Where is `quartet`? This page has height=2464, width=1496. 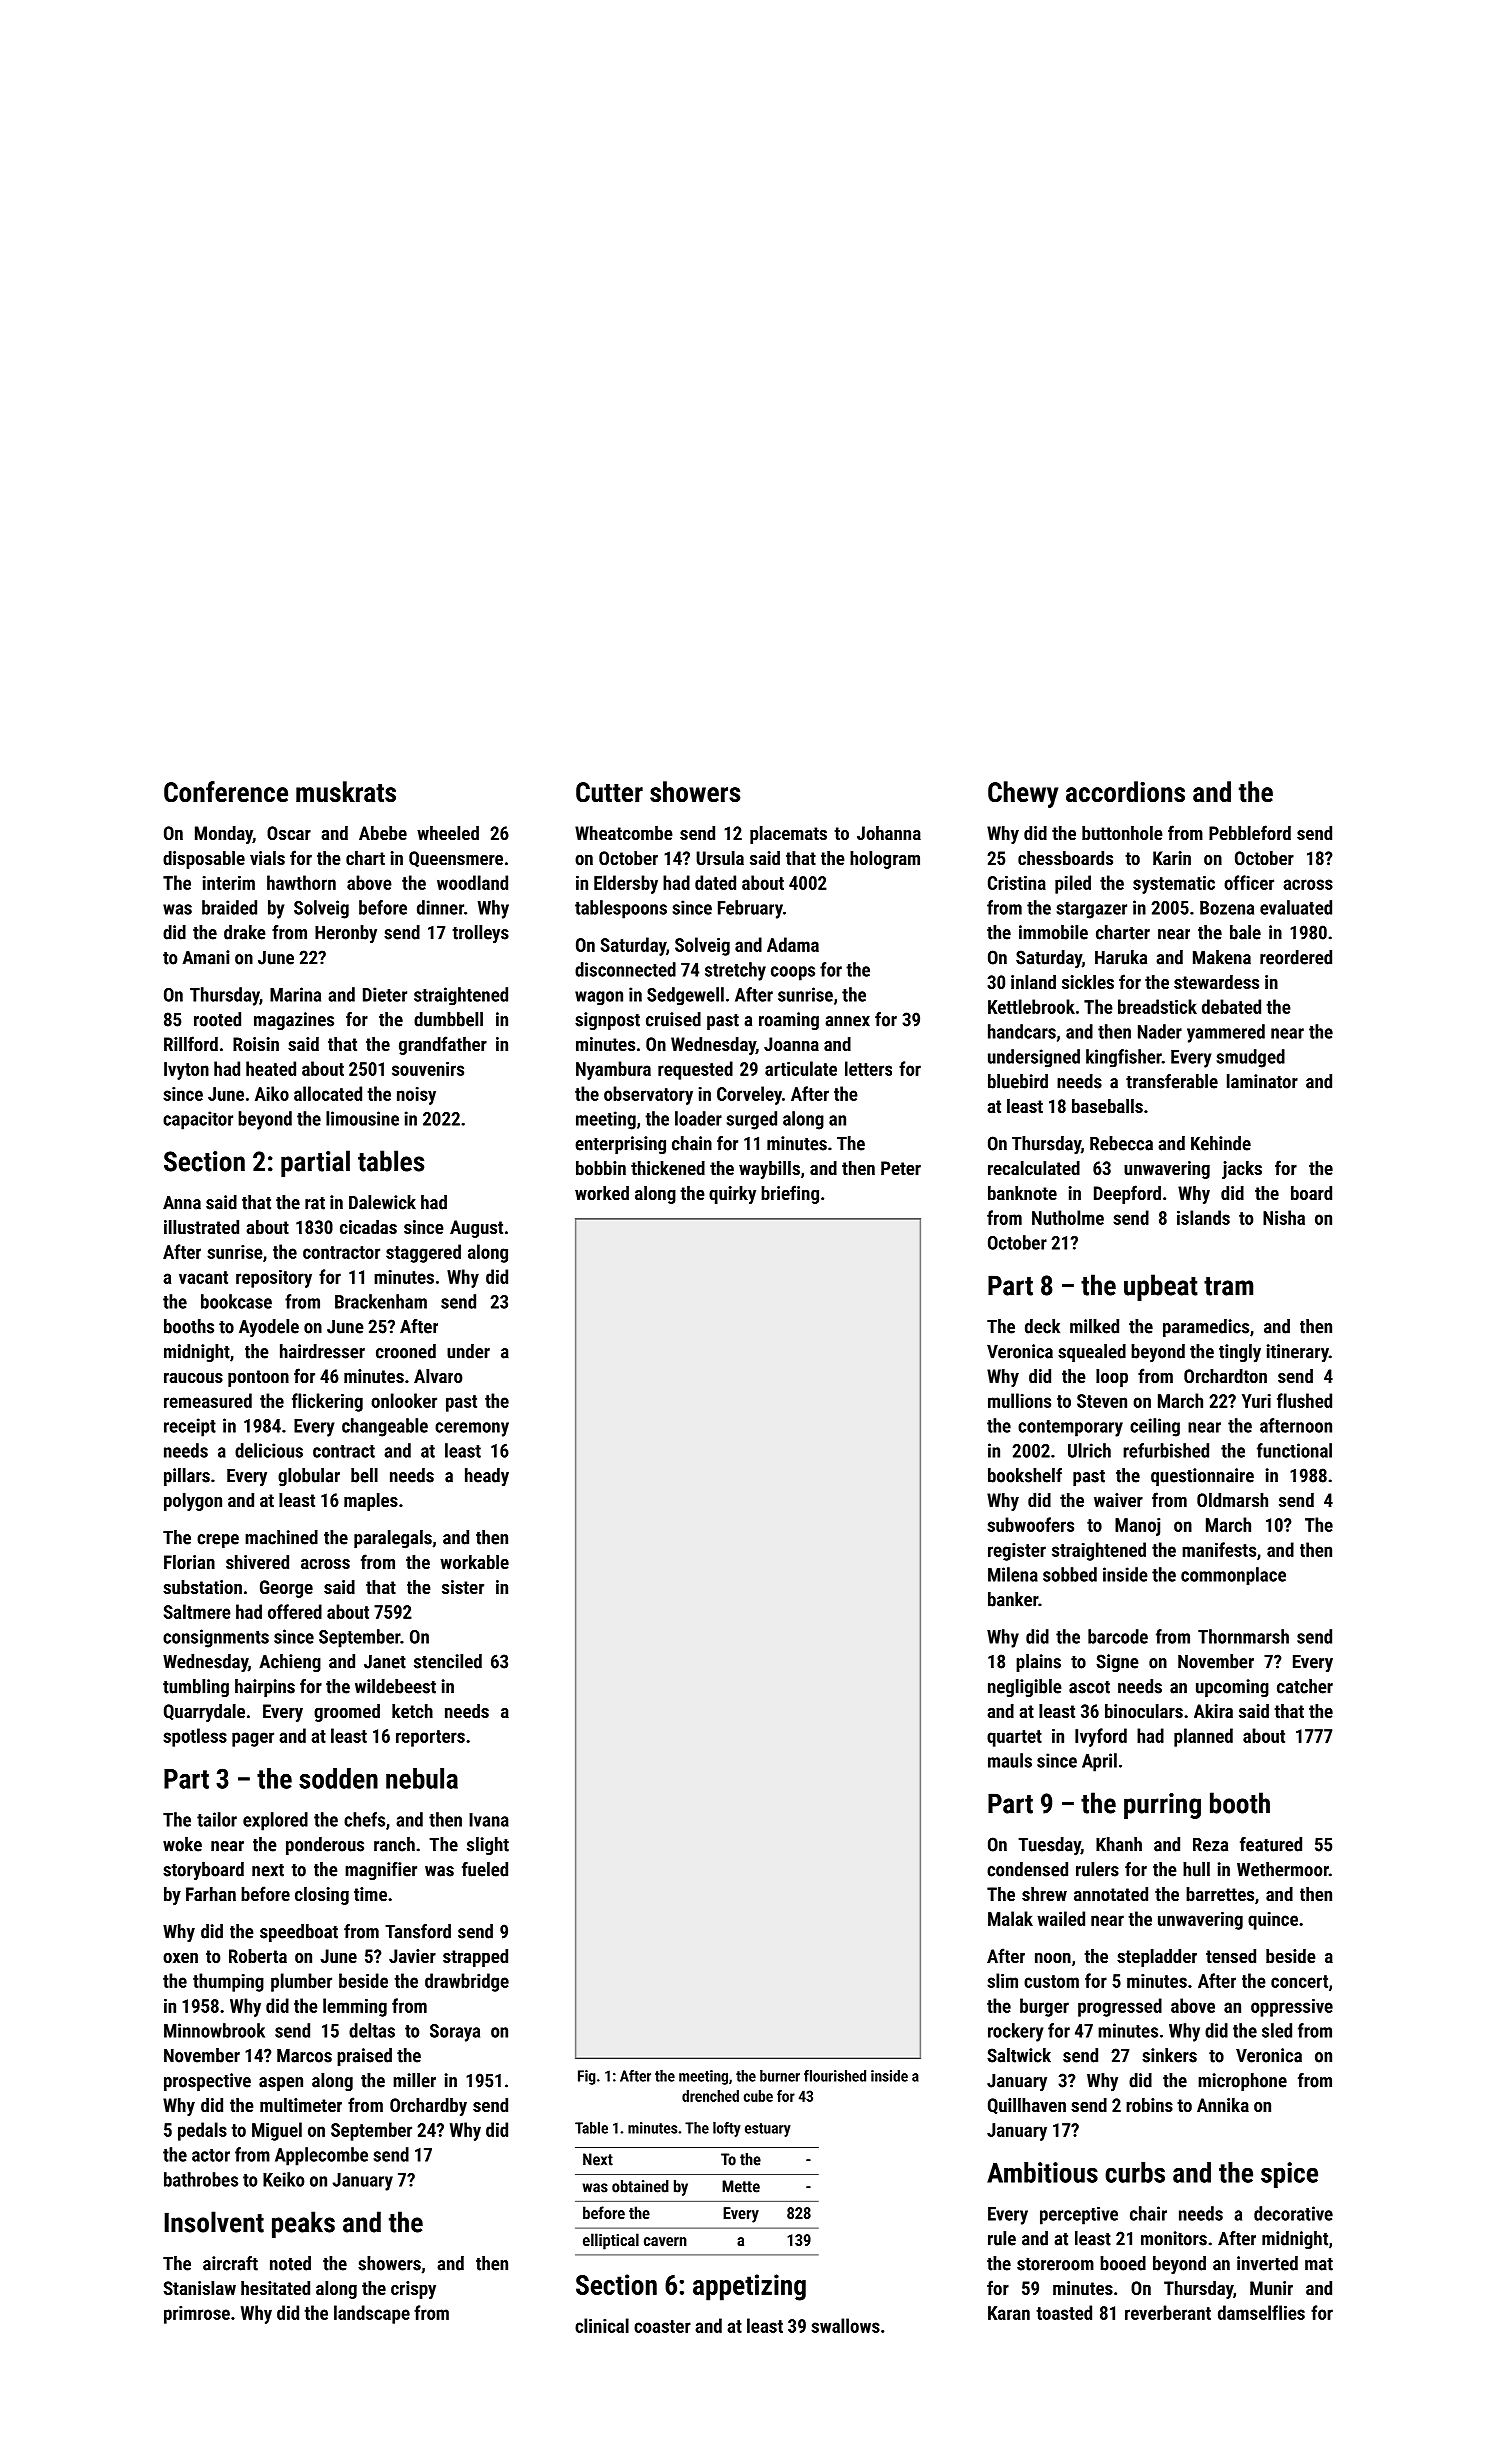 quartet is located at coordinates (1014, 1738).
